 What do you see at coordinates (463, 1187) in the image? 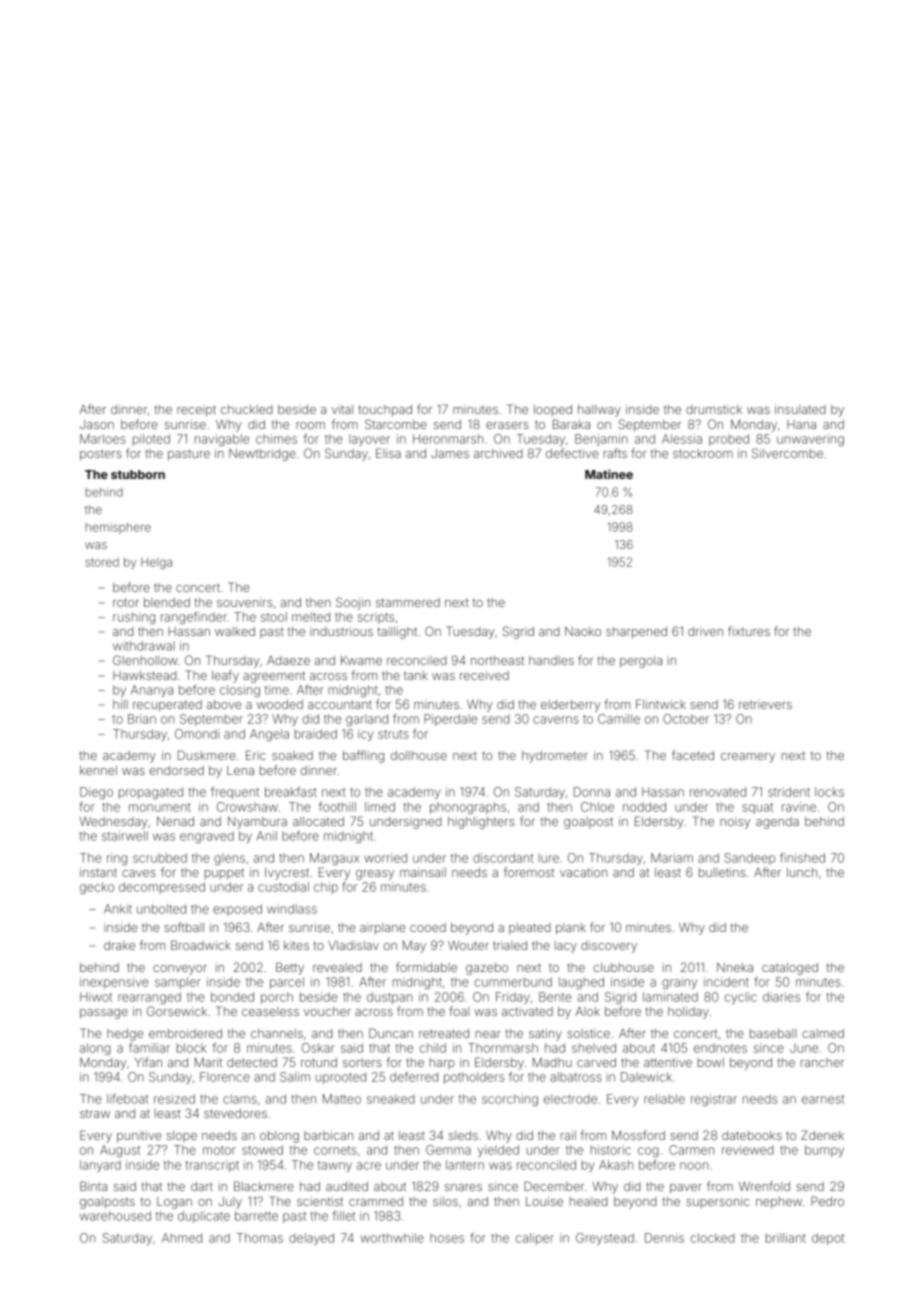
I see `snares` at bounding box center [463, 1187].
